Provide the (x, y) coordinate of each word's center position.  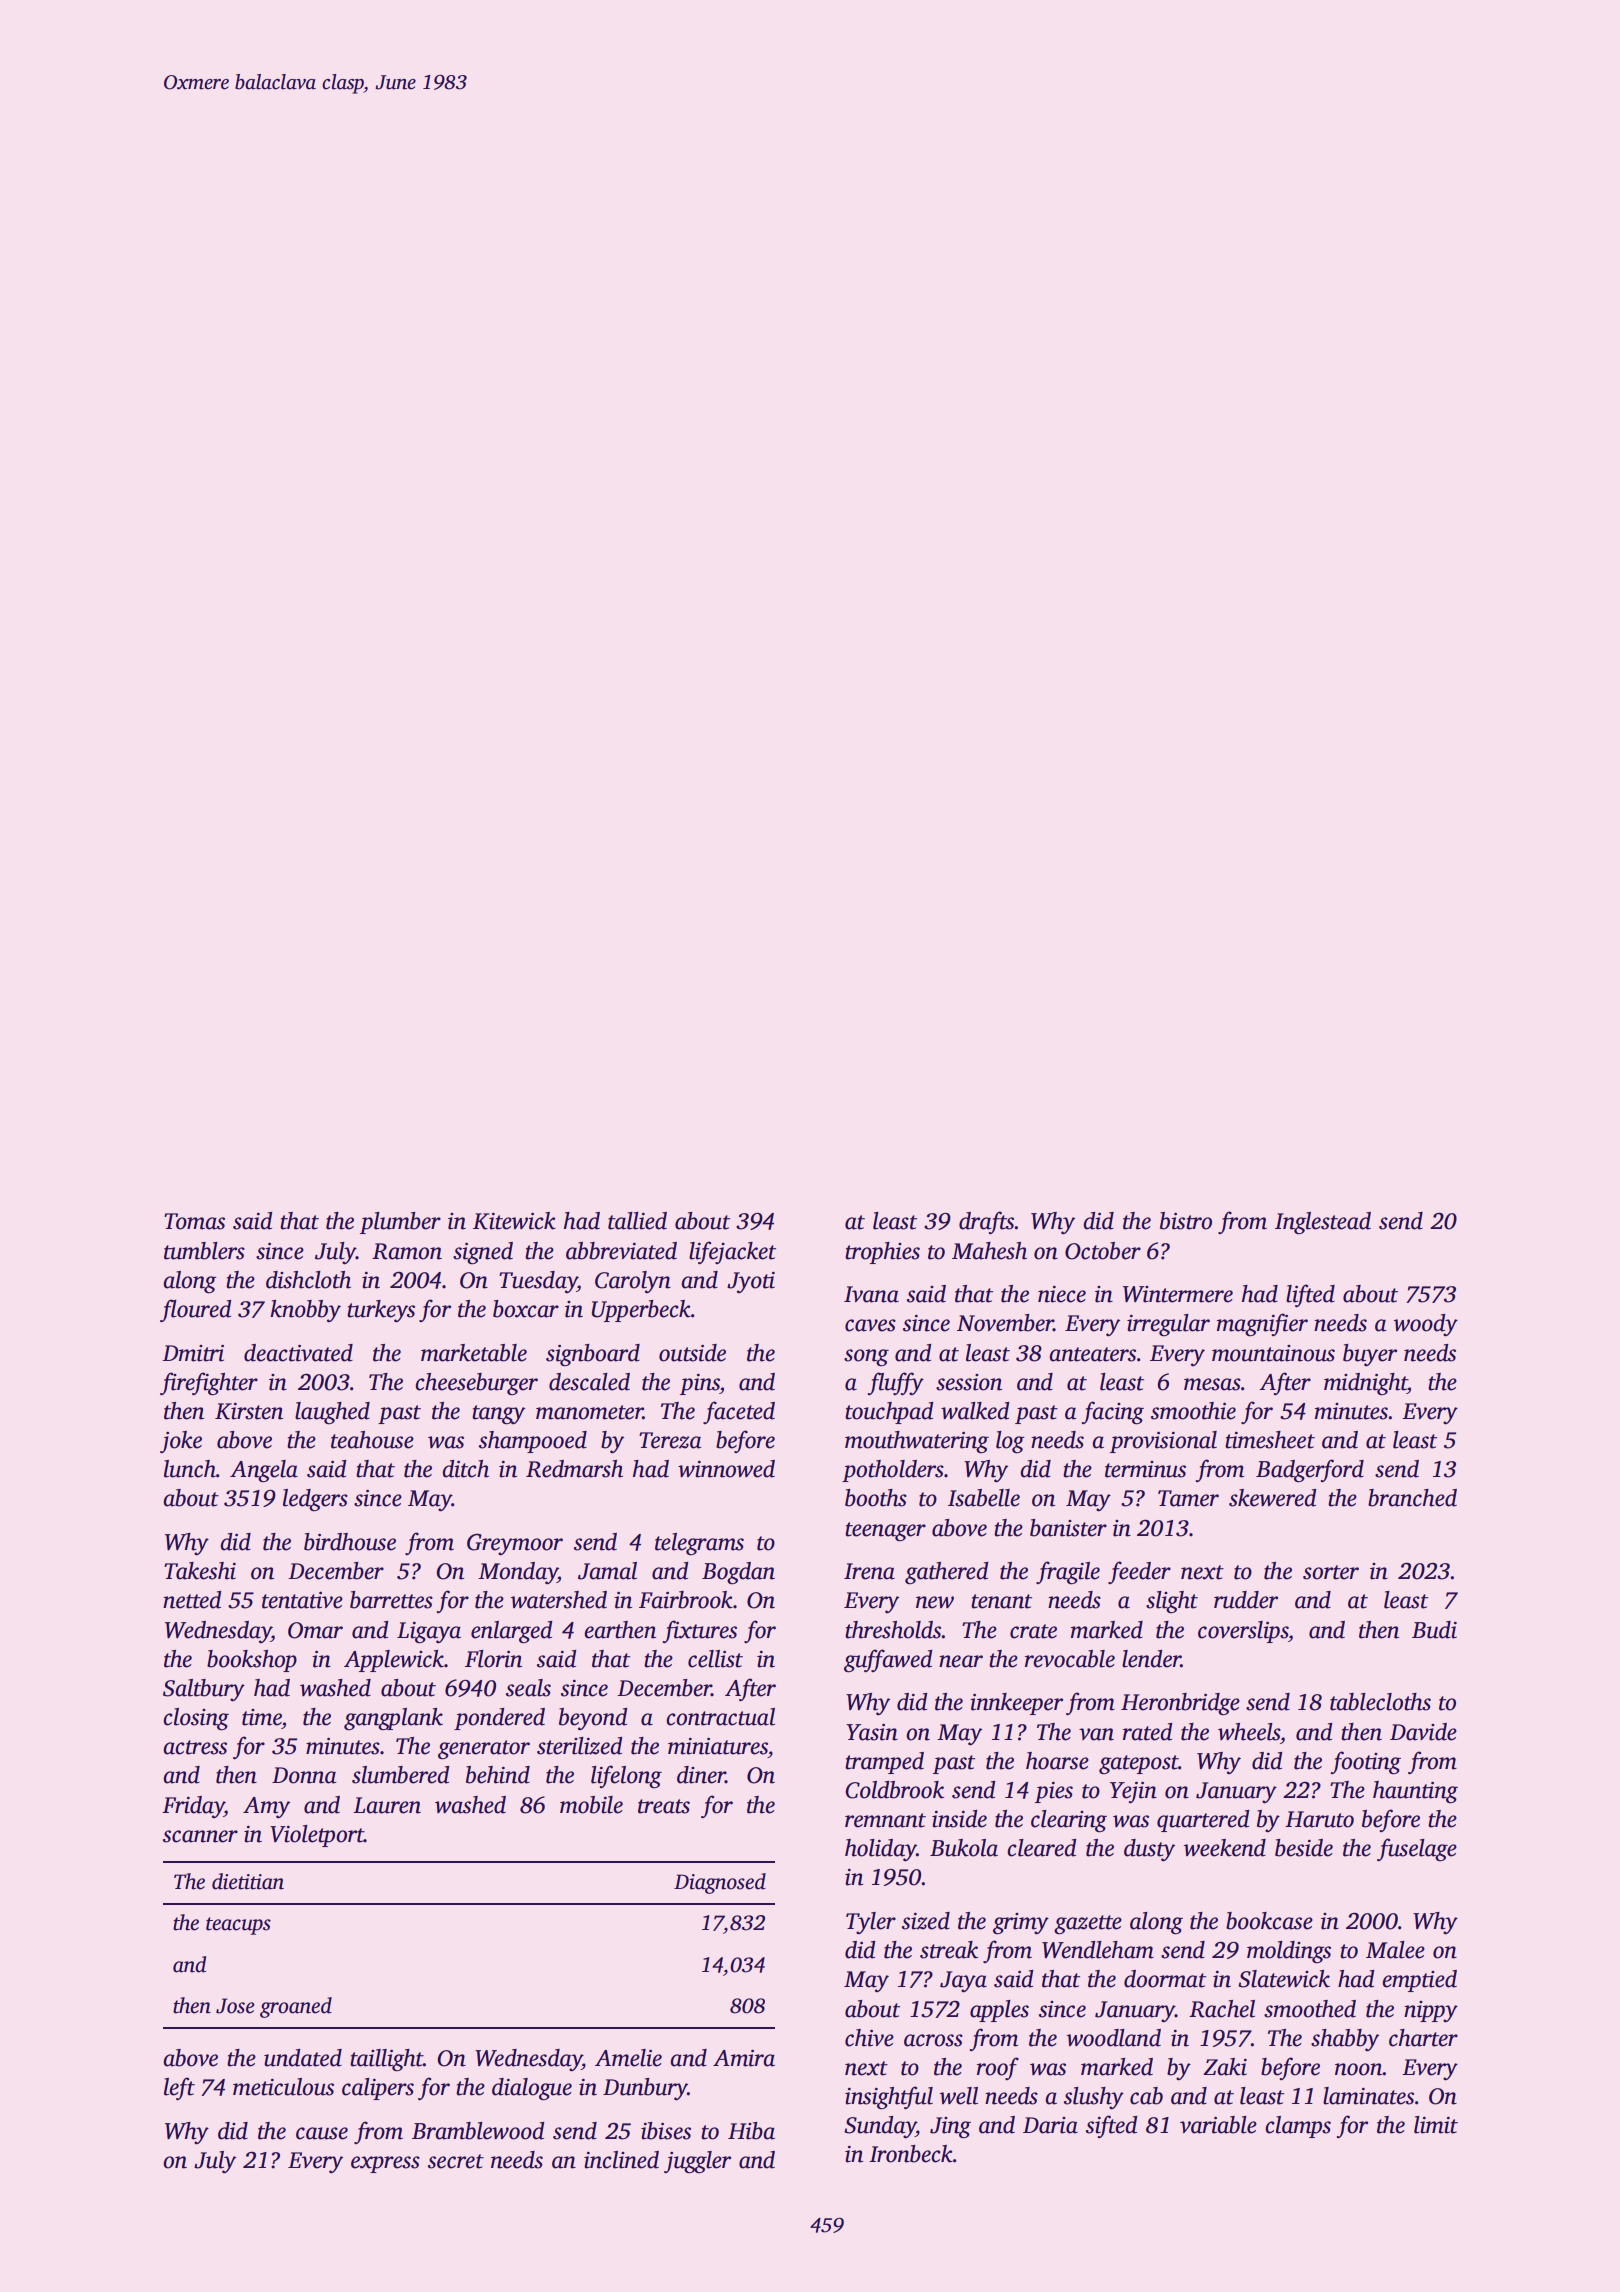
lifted (1310, 1295)
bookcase (1269, 1921)
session (969, 1382)
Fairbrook (686, 1600)
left (179, 2088)
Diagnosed (720, 1883)
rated (1148, 1732)
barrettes (391, 1600)
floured (196, 1310)
